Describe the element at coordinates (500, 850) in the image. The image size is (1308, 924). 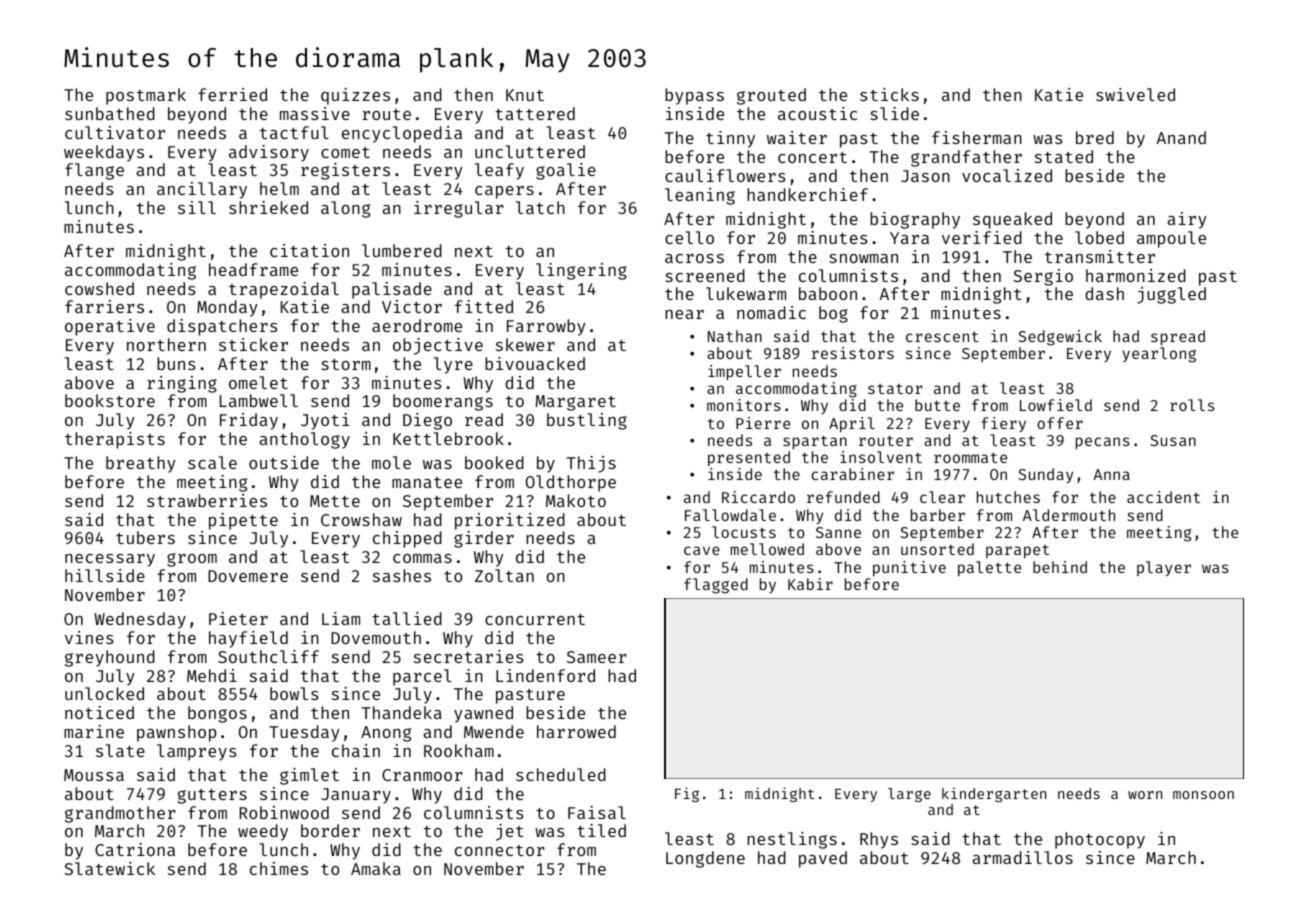
I see `connector` at that location.
